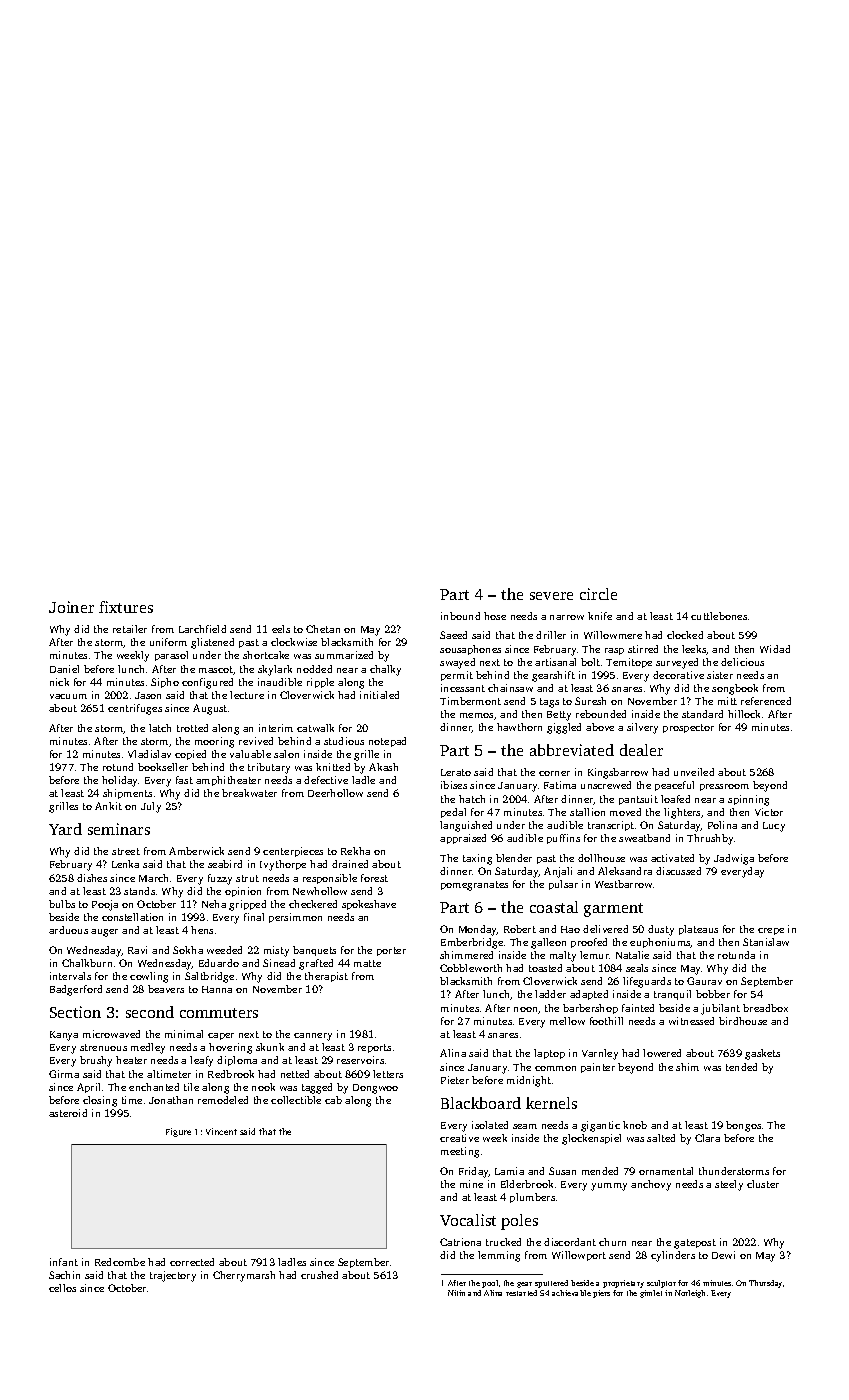 The height and width of the screenshot is (1400, 849). What do you see at coordinates (453, 635) in the screenshot?
I see `Saeed` at bounding box center [453, 635].
